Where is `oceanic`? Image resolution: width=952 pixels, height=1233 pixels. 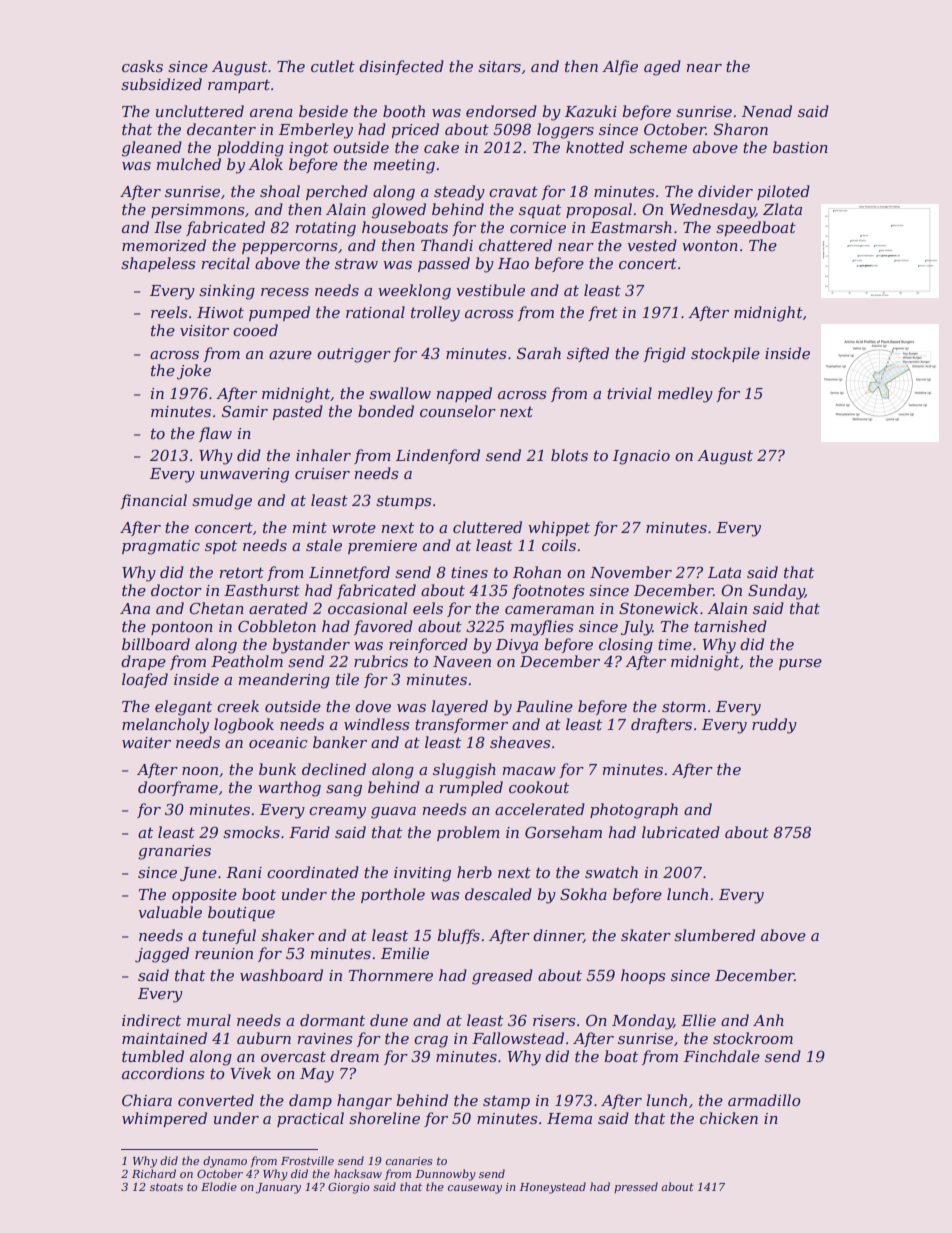 oceanic is located at coordinates (278, 742).
